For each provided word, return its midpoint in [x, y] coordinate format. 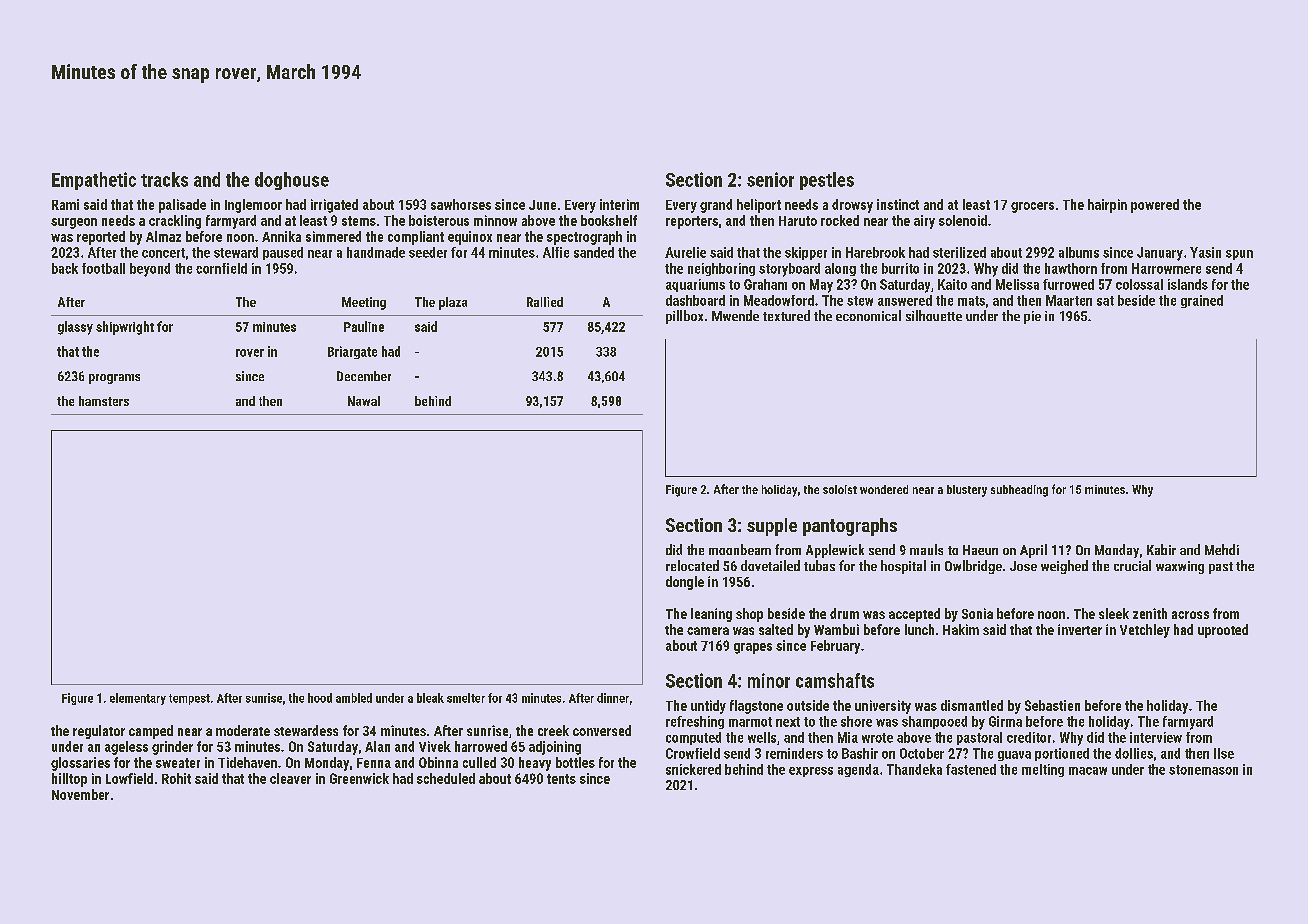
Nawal [364, 401]
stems [359, 221]
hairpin [1107, 206]
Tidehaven [247, 762]
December [364, 376]
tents [561, 779]
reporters [692, 222]
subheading [1019, 491]
